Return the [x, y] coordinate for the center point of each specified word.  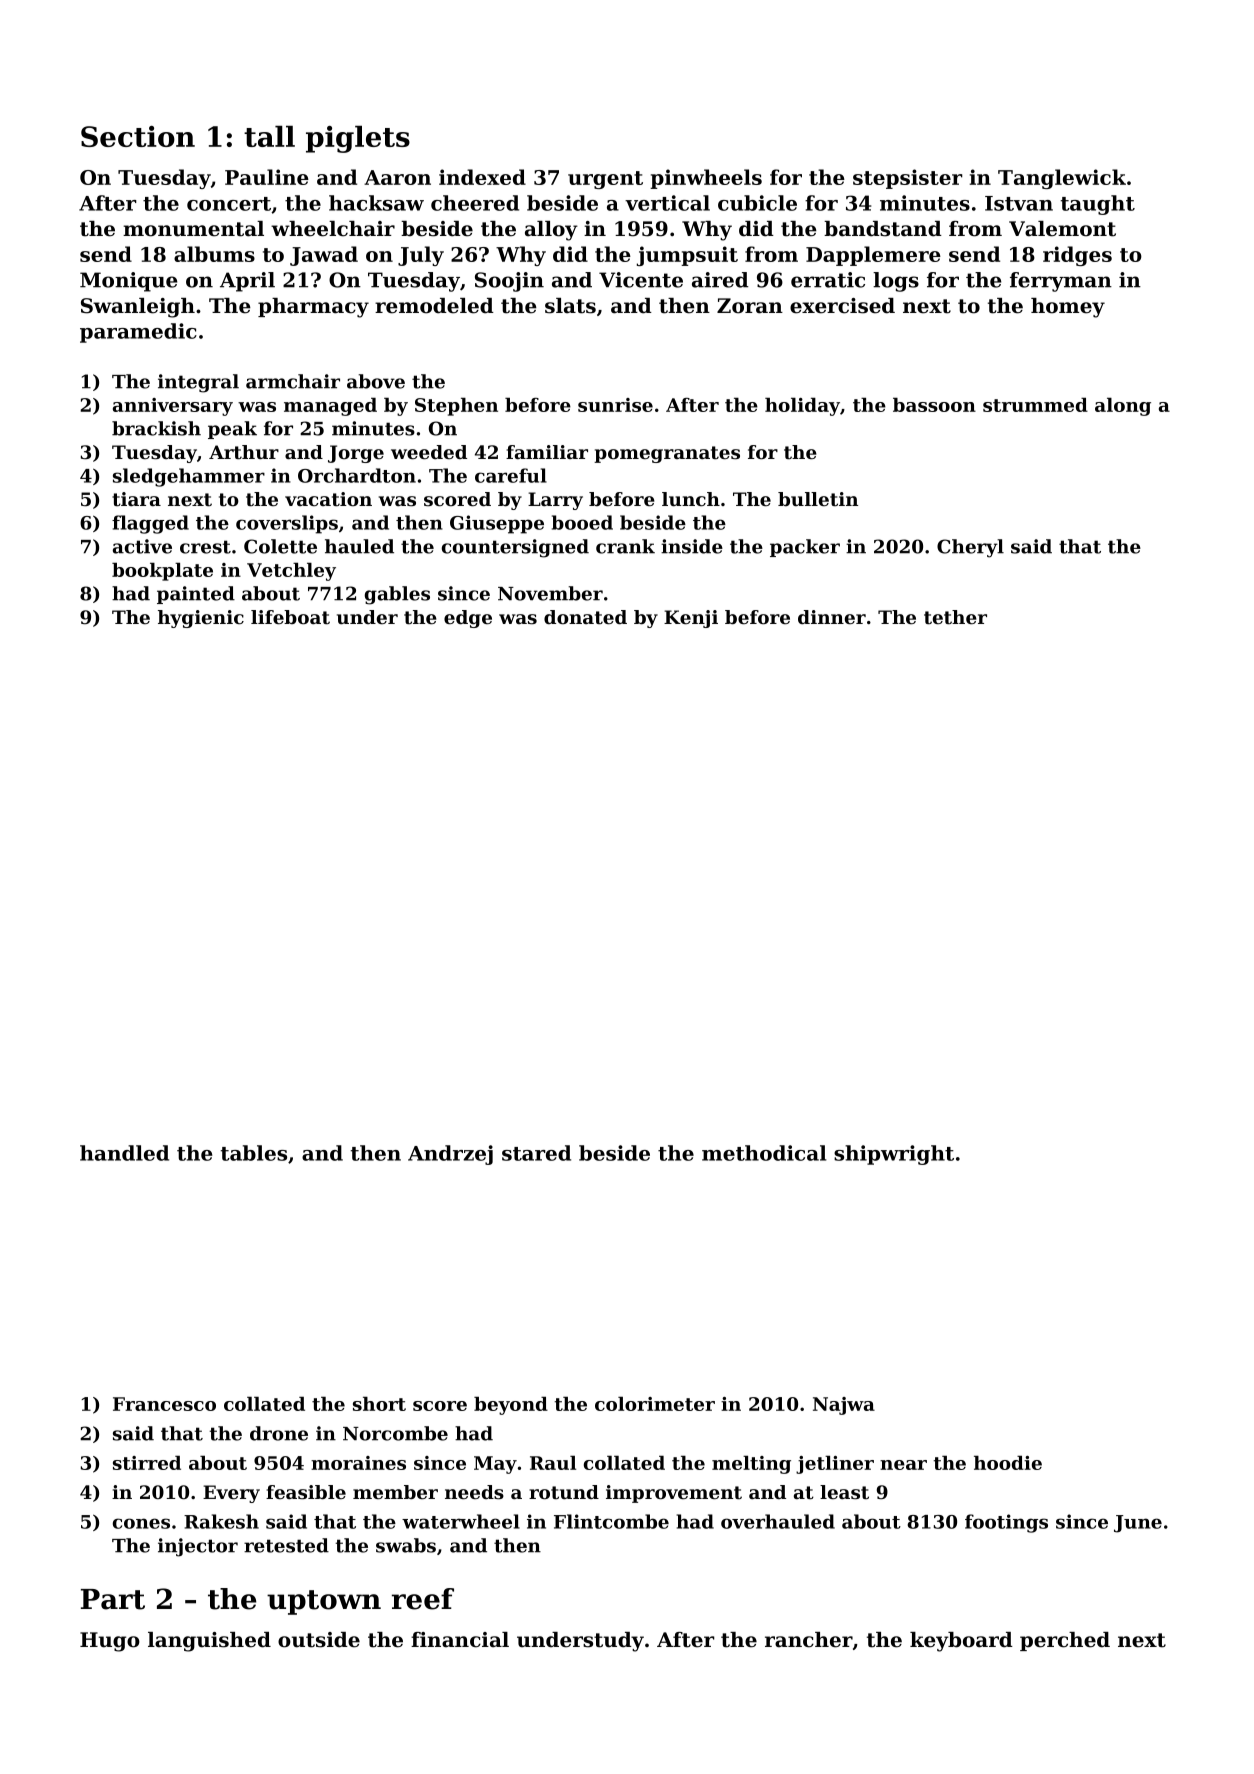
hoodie [1008, 1463]
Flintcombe [611, 1521]
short [379, 1404]
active [142, 546]
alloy [551, 231]
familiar [547, 452]
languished [209, 1642]
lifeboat [290, 617]
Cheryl [970, 548]
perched [1065, 1641]
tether [955, 617]
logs [896, 282]
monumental [193, 229]
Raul [553, 1463]
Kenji [691, 619]
